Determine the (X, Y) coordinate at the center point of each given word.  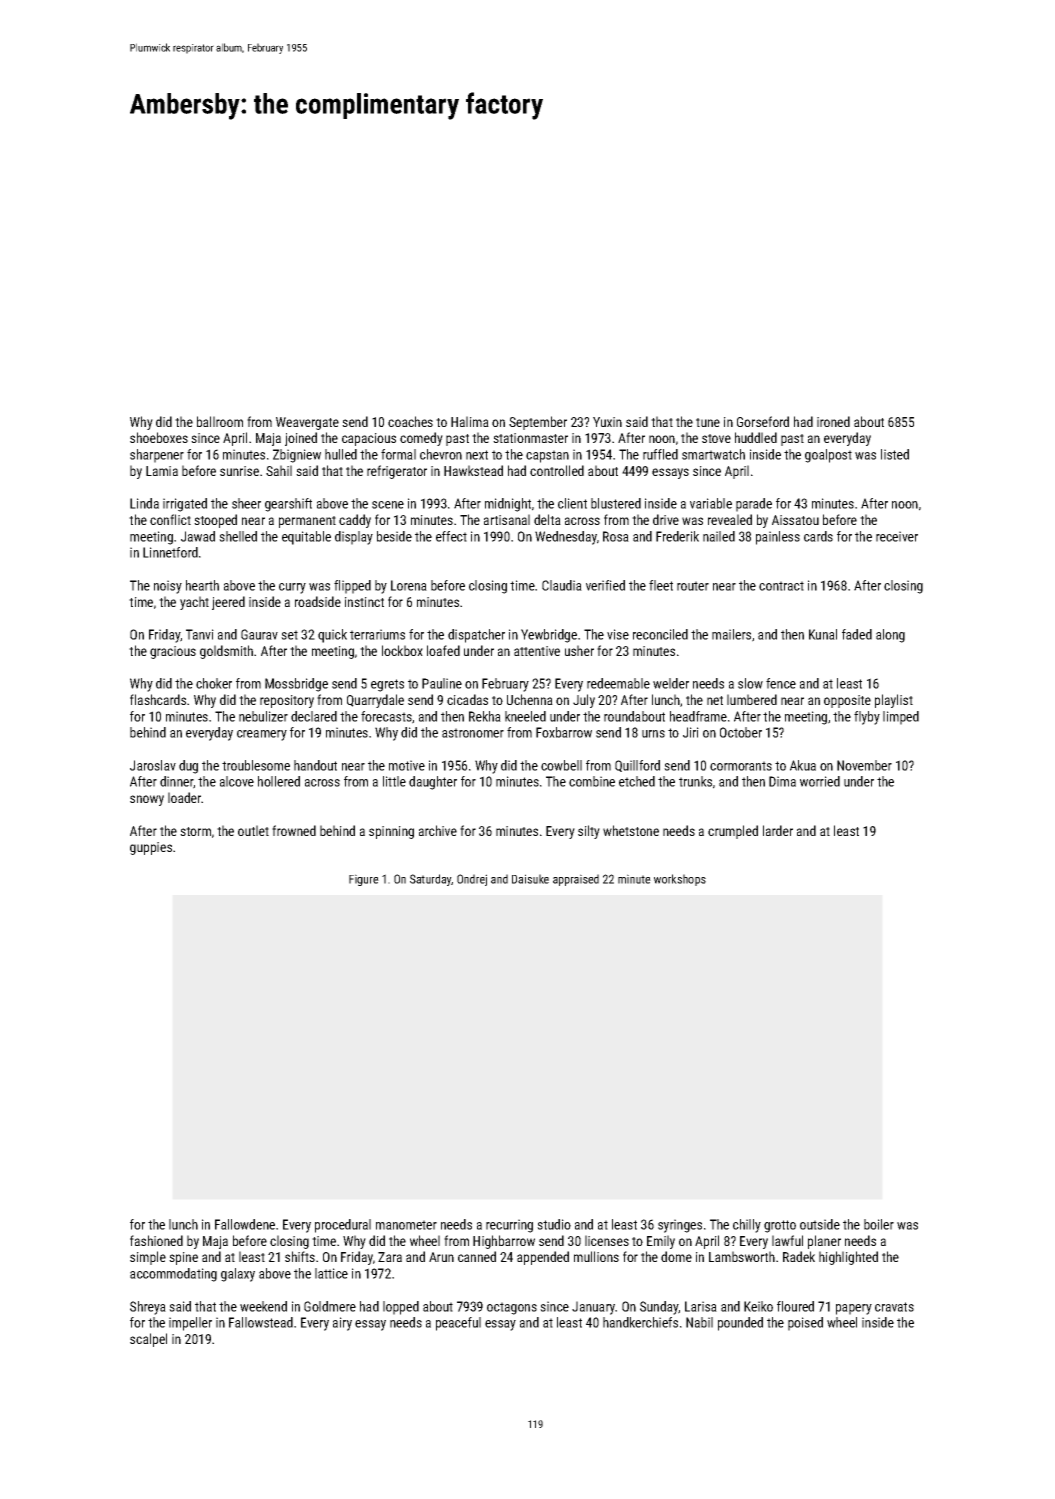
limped (901, 718)
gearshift (288, 505)
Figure (364, 880)
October (741, 732)
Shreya (148, 1308)
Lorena (409, 585)
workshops (680, 880)
